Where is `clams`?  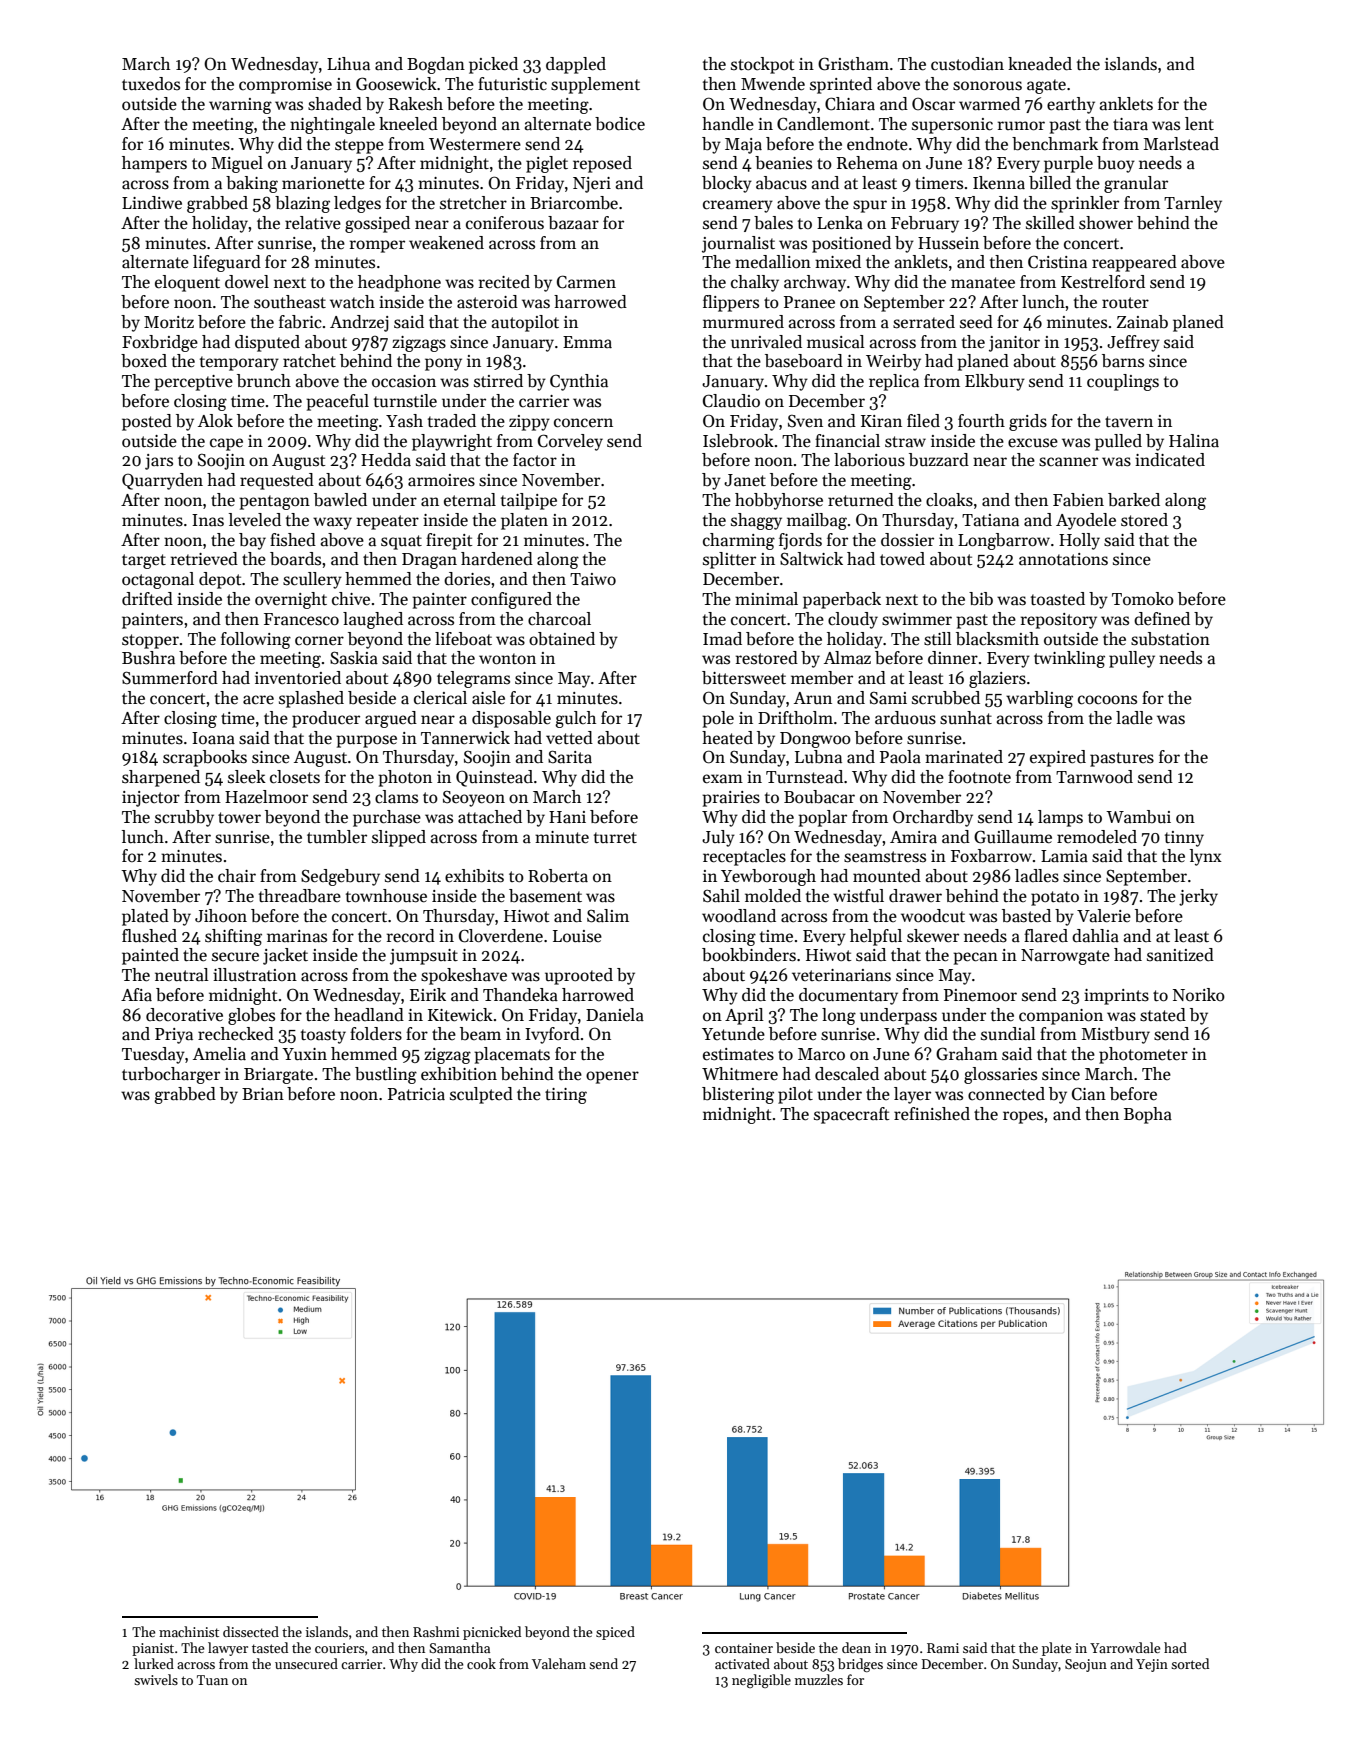
clams is located at coordinates (396, 797).
